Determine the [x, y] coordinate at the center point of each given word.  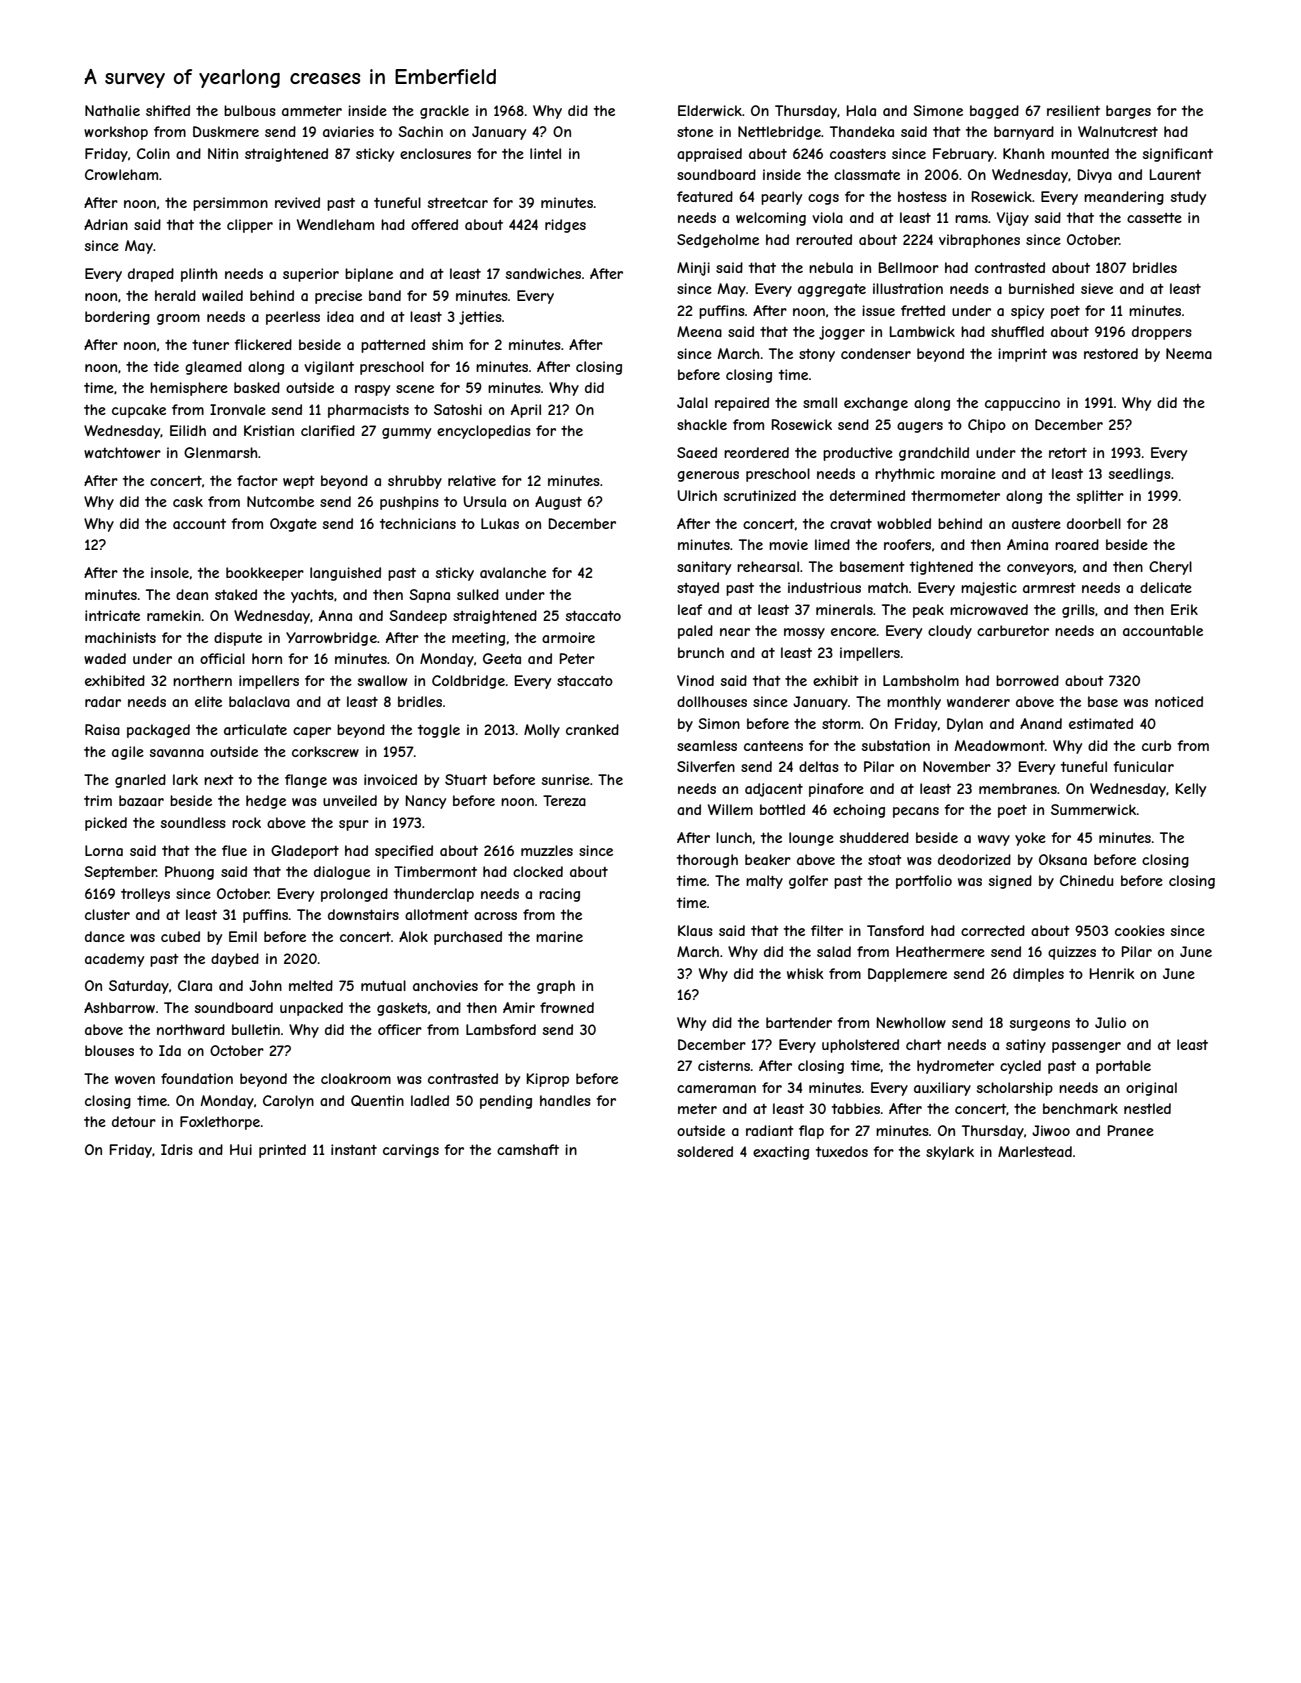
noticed [1179, 701]
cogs [823, 199]
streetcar [458, 203]
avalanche [513, 572]
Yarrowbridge [331, 639]
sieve [1097, 288]
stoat [885, 860]
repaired [742, 404]
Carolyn [288, 1102]
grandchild [934, 454]
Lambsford [501, 1029]
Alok [413, 936]
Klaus [695, 930]
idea [340, 316]
